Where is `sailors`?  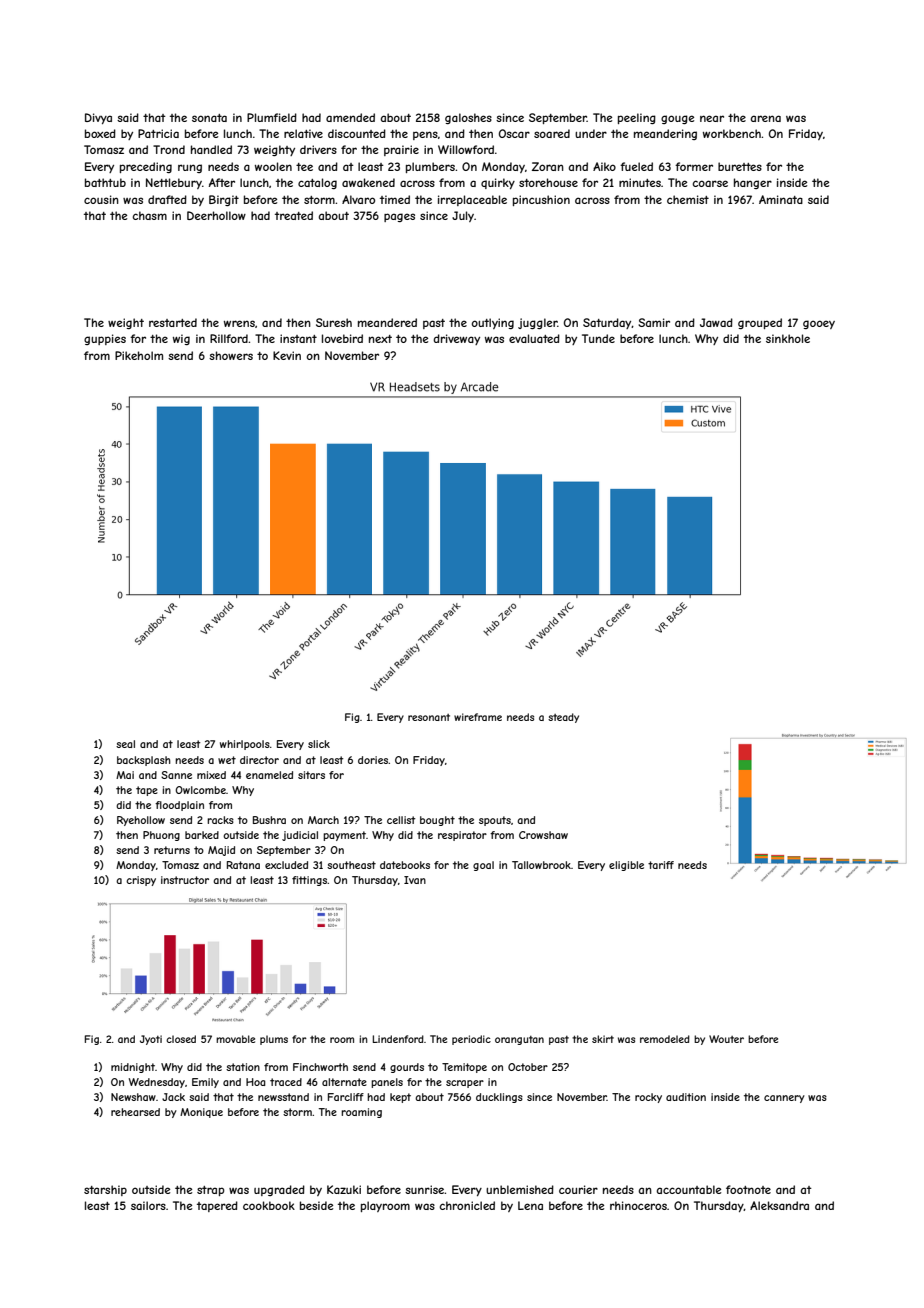 sailors is located at coordinates (148, 1205).
